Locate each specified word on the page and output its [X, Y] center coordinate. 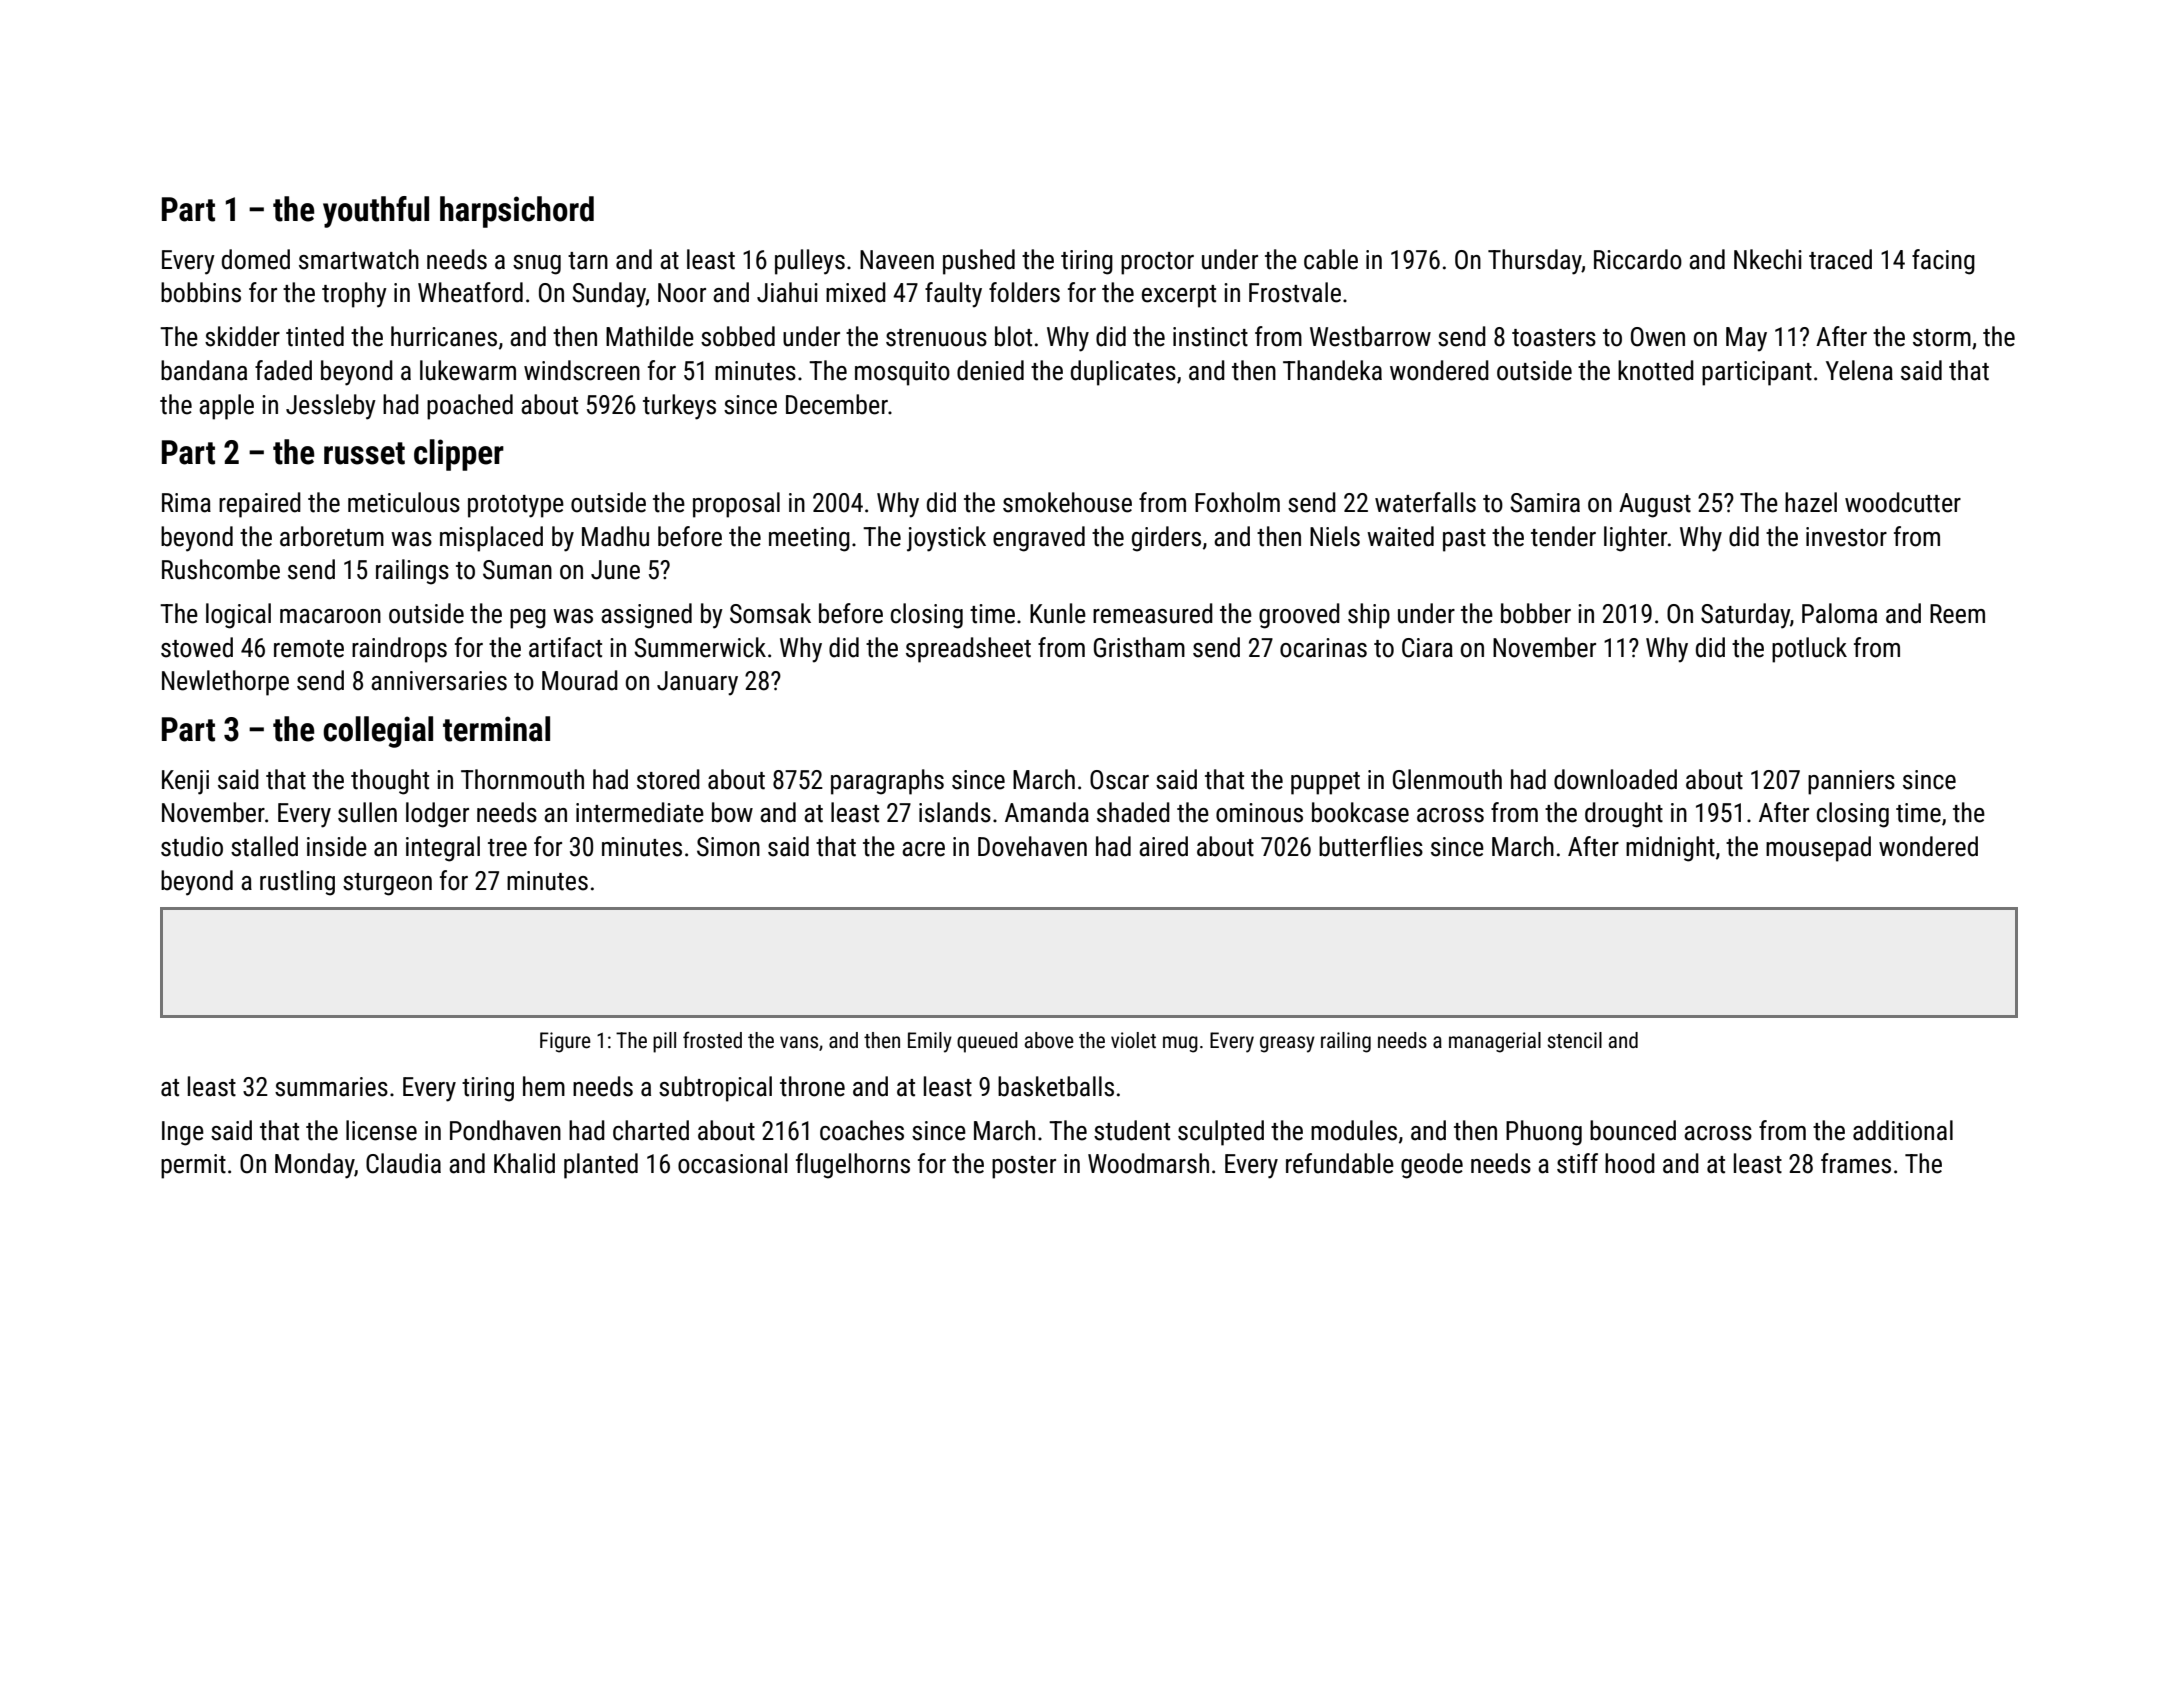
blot [1013, 336]
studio [192, 846]
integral [443, 849]
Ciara [1427, 648]
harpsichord [517, 212]
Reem [1957, 614]
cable [1331, 259]
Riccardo [1638, 259]
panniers [1851, 782]
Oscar [1119, 780]
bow [732, 812]
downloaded [1615, 779]
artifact [565, 647]
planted [601, 1166]
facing [1943, 262]
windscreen [582, 370]
